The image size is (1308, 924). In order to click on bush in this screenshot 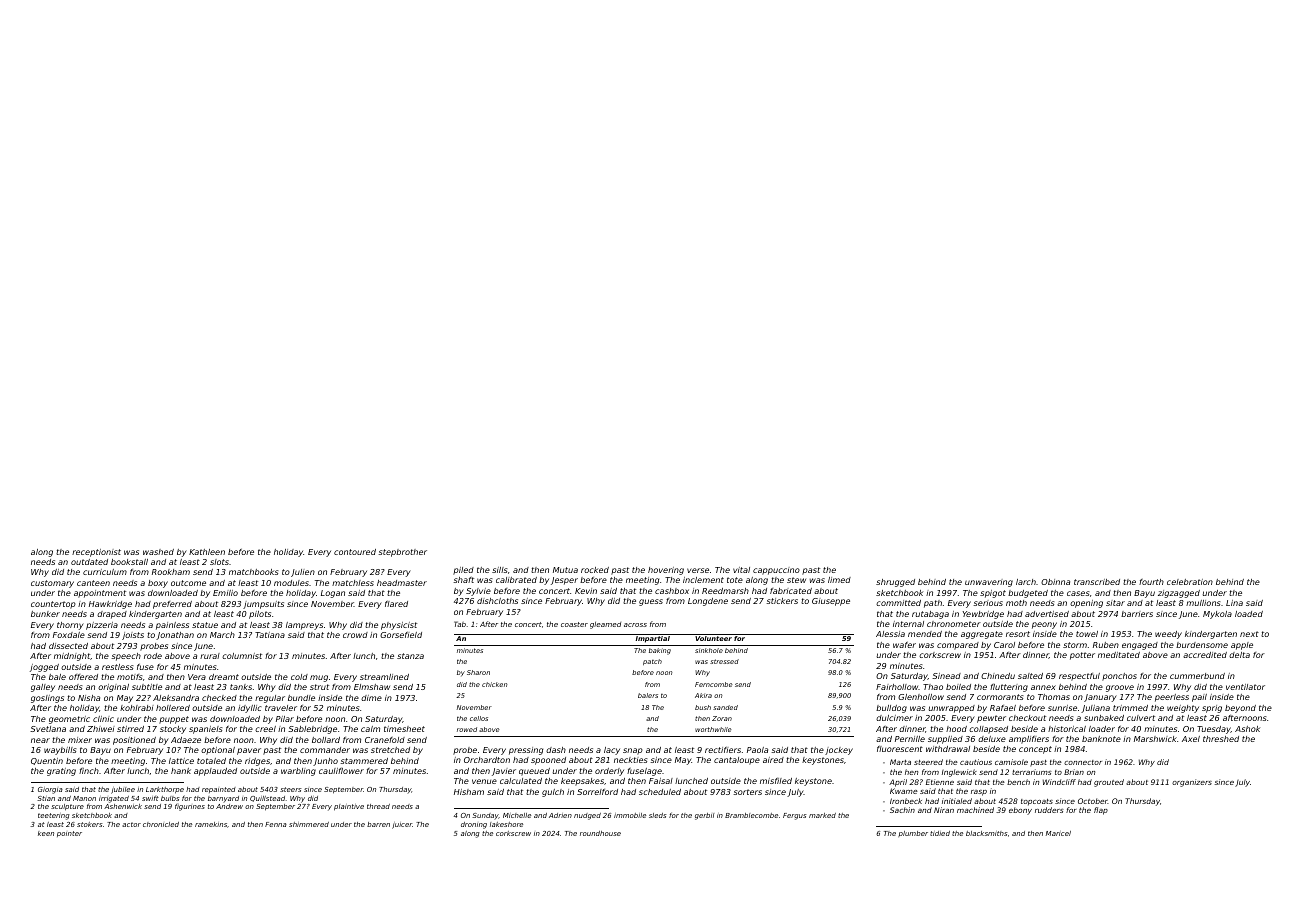, I will do `click(703, 707)`.
